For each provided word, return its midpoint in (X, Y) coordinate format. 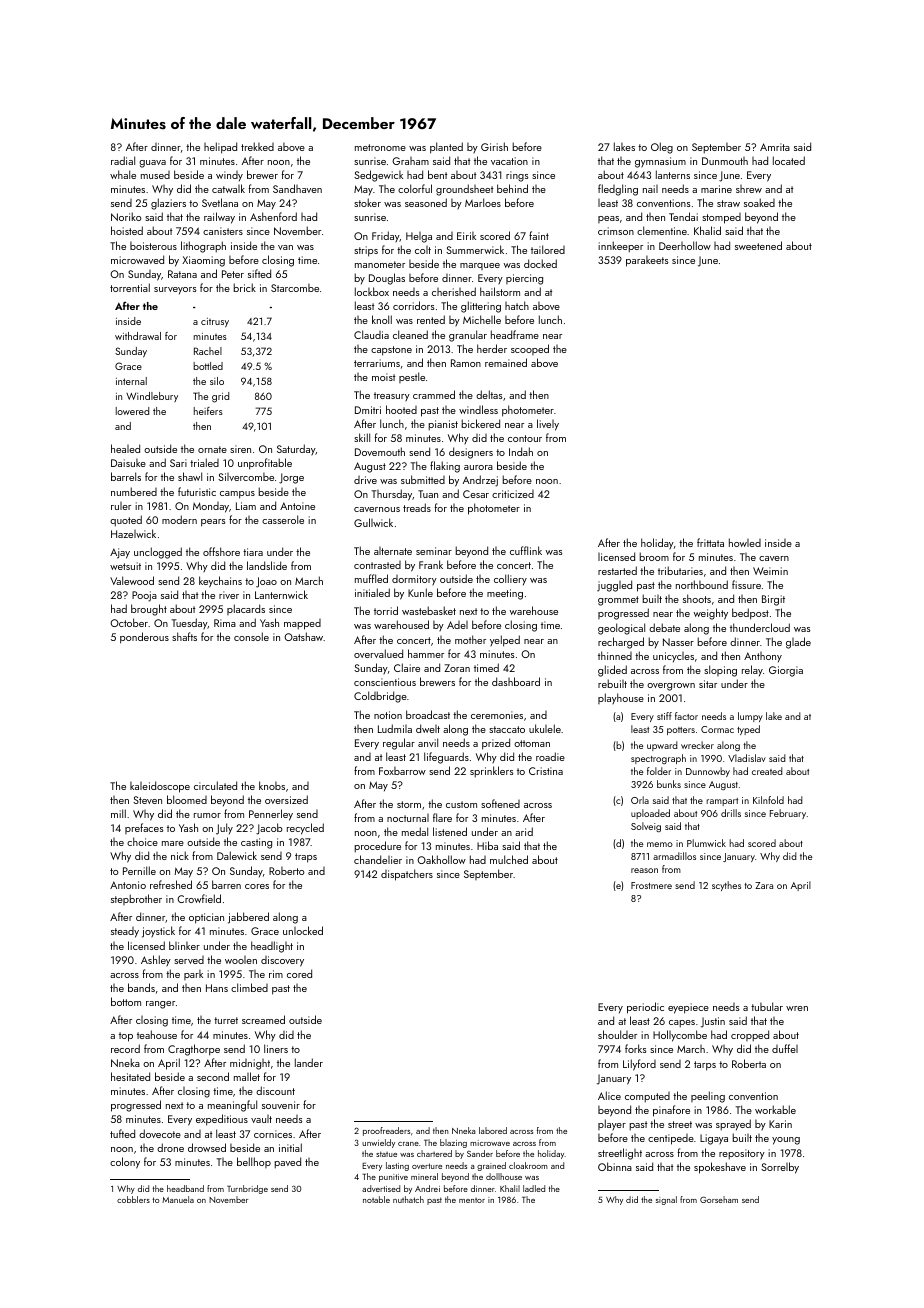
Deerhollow (685, 245)
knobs (272, 785)
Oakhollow (441, 859)
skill (362, 437)
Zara (764, 885)
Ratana (182, 274)
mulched (509, 859)
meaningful (232, 1106)
